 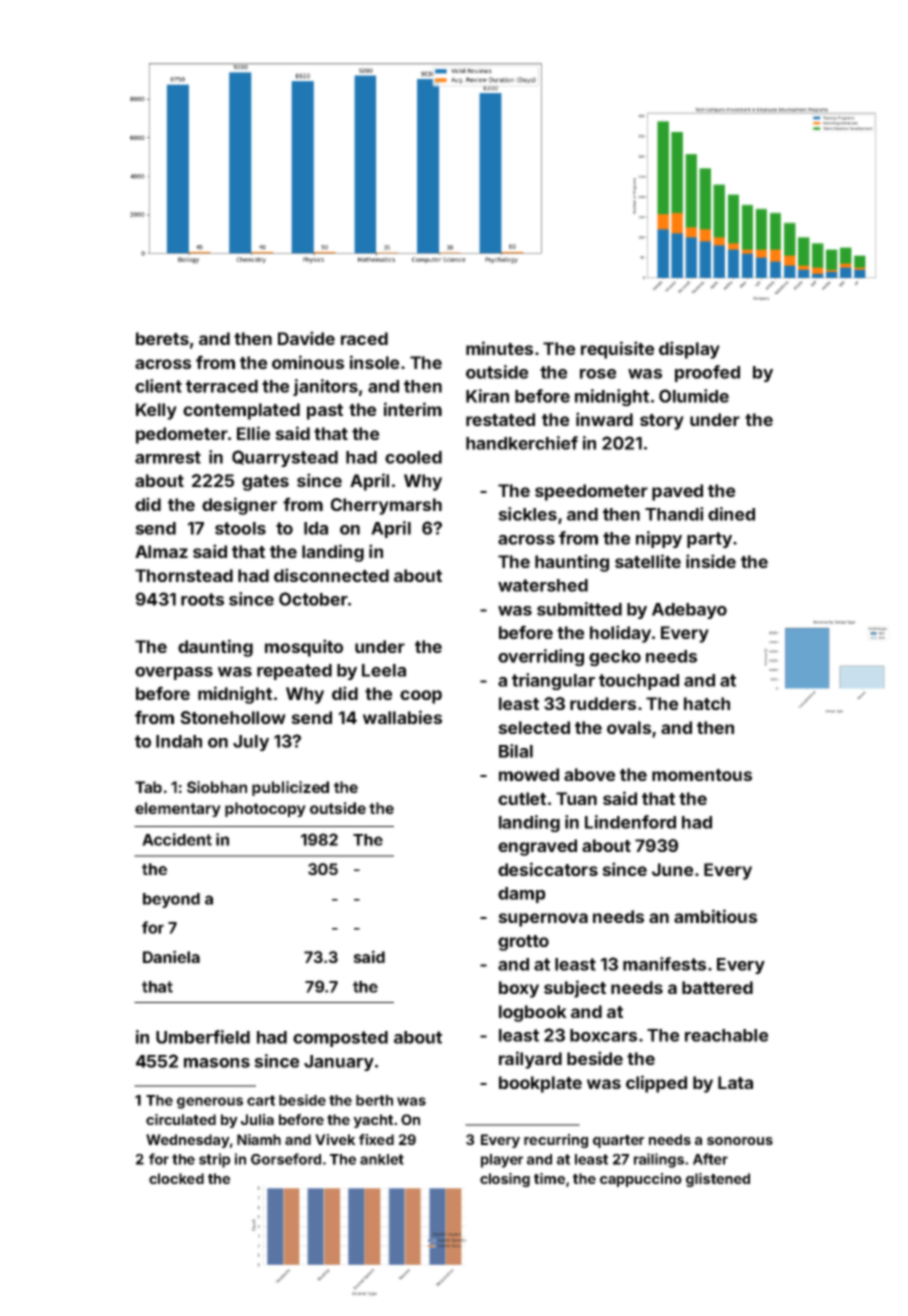 I want to click on ominous, so click(x=308, y=362).
